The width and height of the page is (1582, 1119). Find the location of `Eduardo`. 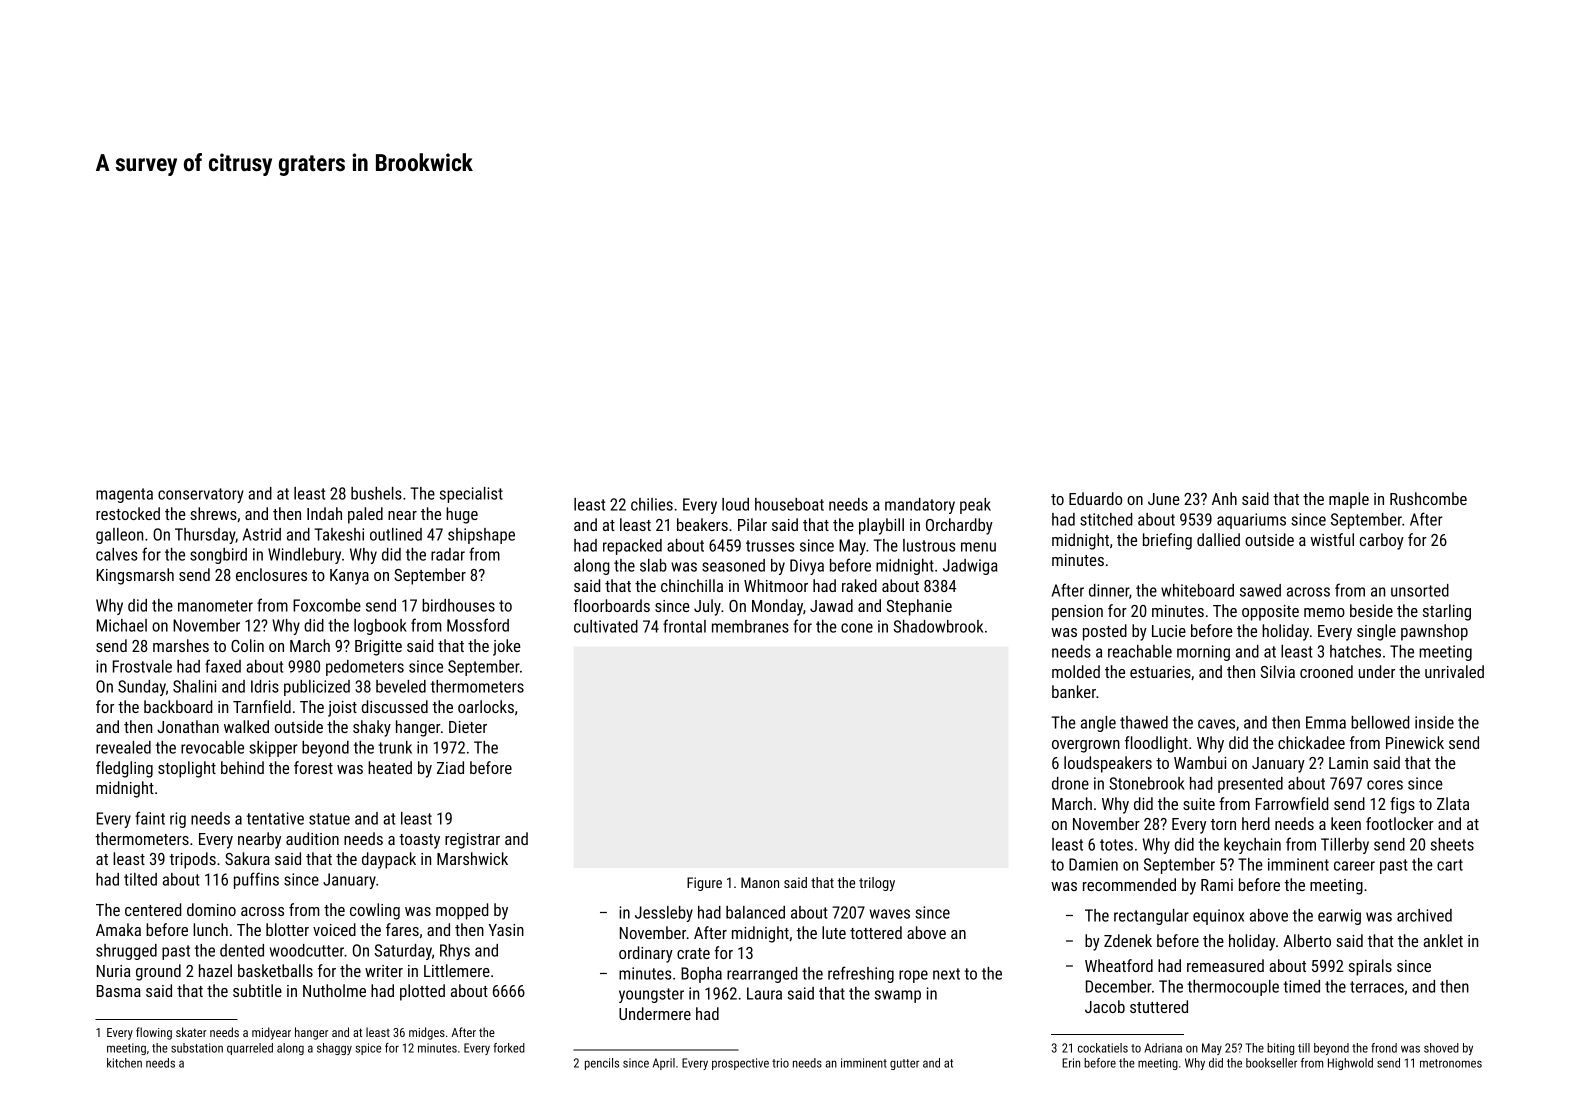

Eduardo is located at coordinates (1095, 498).
